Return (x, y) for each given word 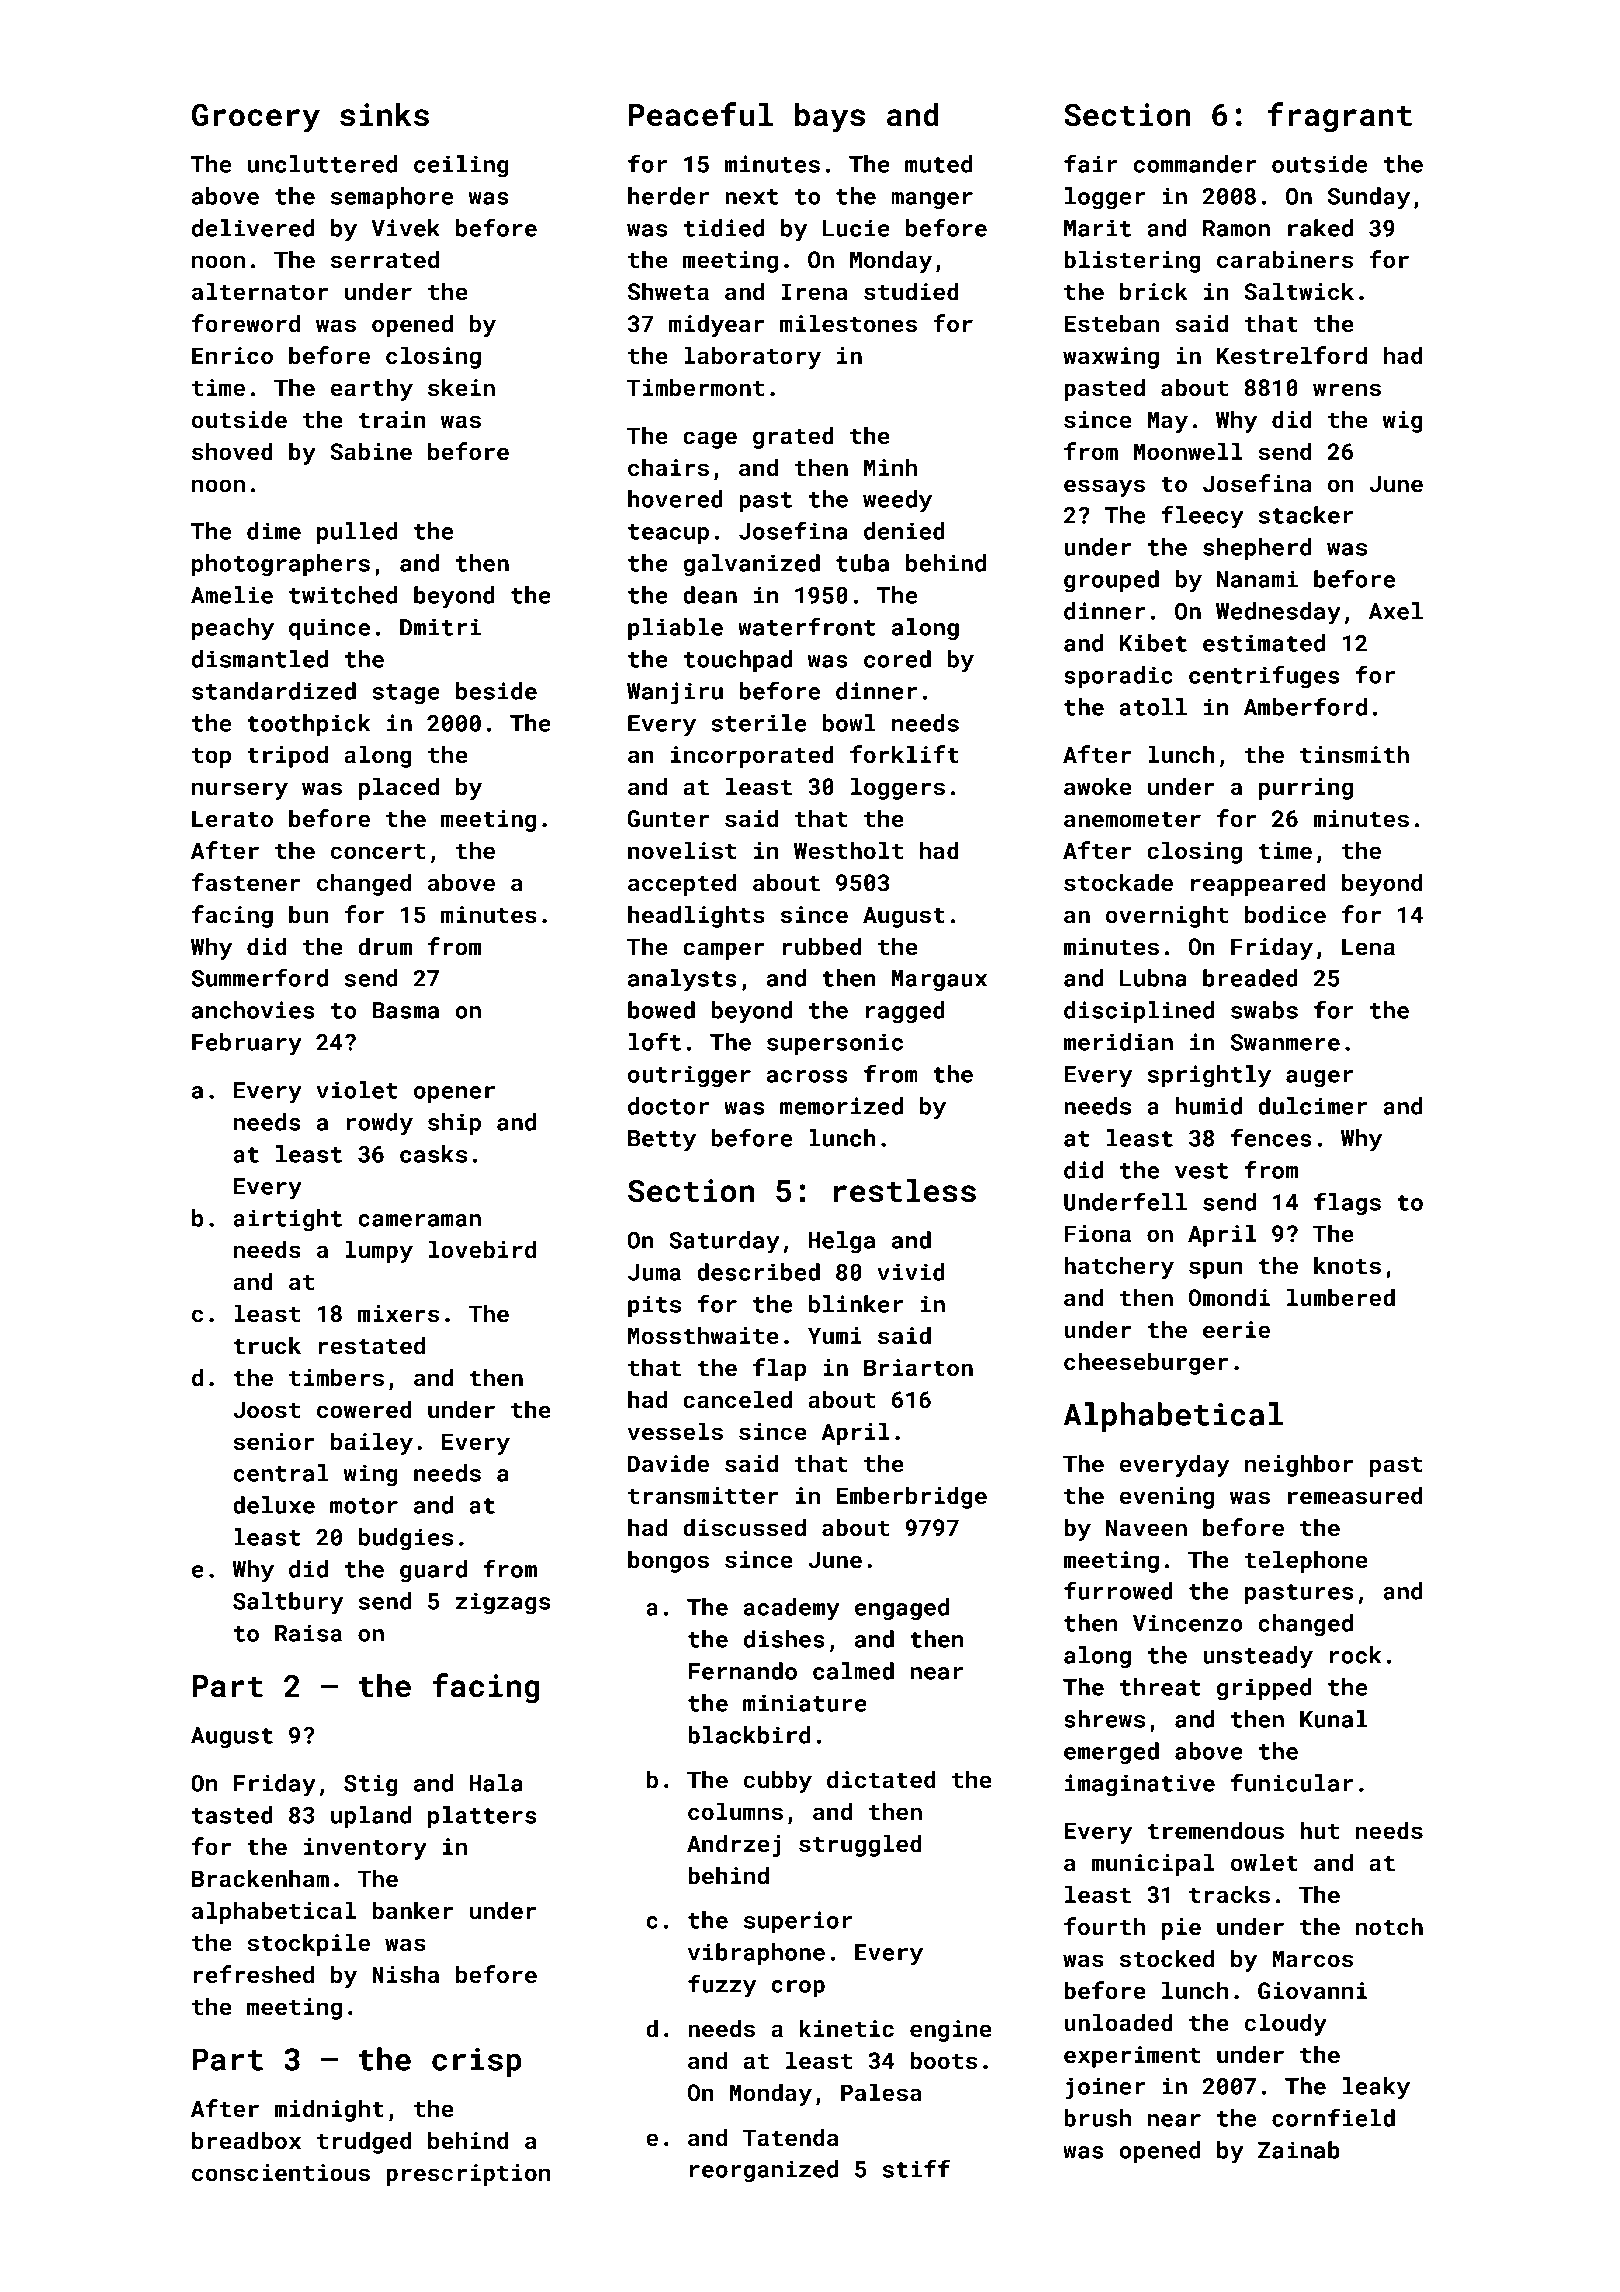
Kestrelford (1292, 355)
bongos (668, 1561)
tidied (723, 228)
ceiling (461, 166)
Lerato (232, 818)
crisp (476, 2062)
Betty (662, 1141)
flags (1347, 1204)
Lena (1368, 946)
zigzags (503, 1603)
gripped (1264, 1689)
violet (357, 1090)
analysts (682, 980)
